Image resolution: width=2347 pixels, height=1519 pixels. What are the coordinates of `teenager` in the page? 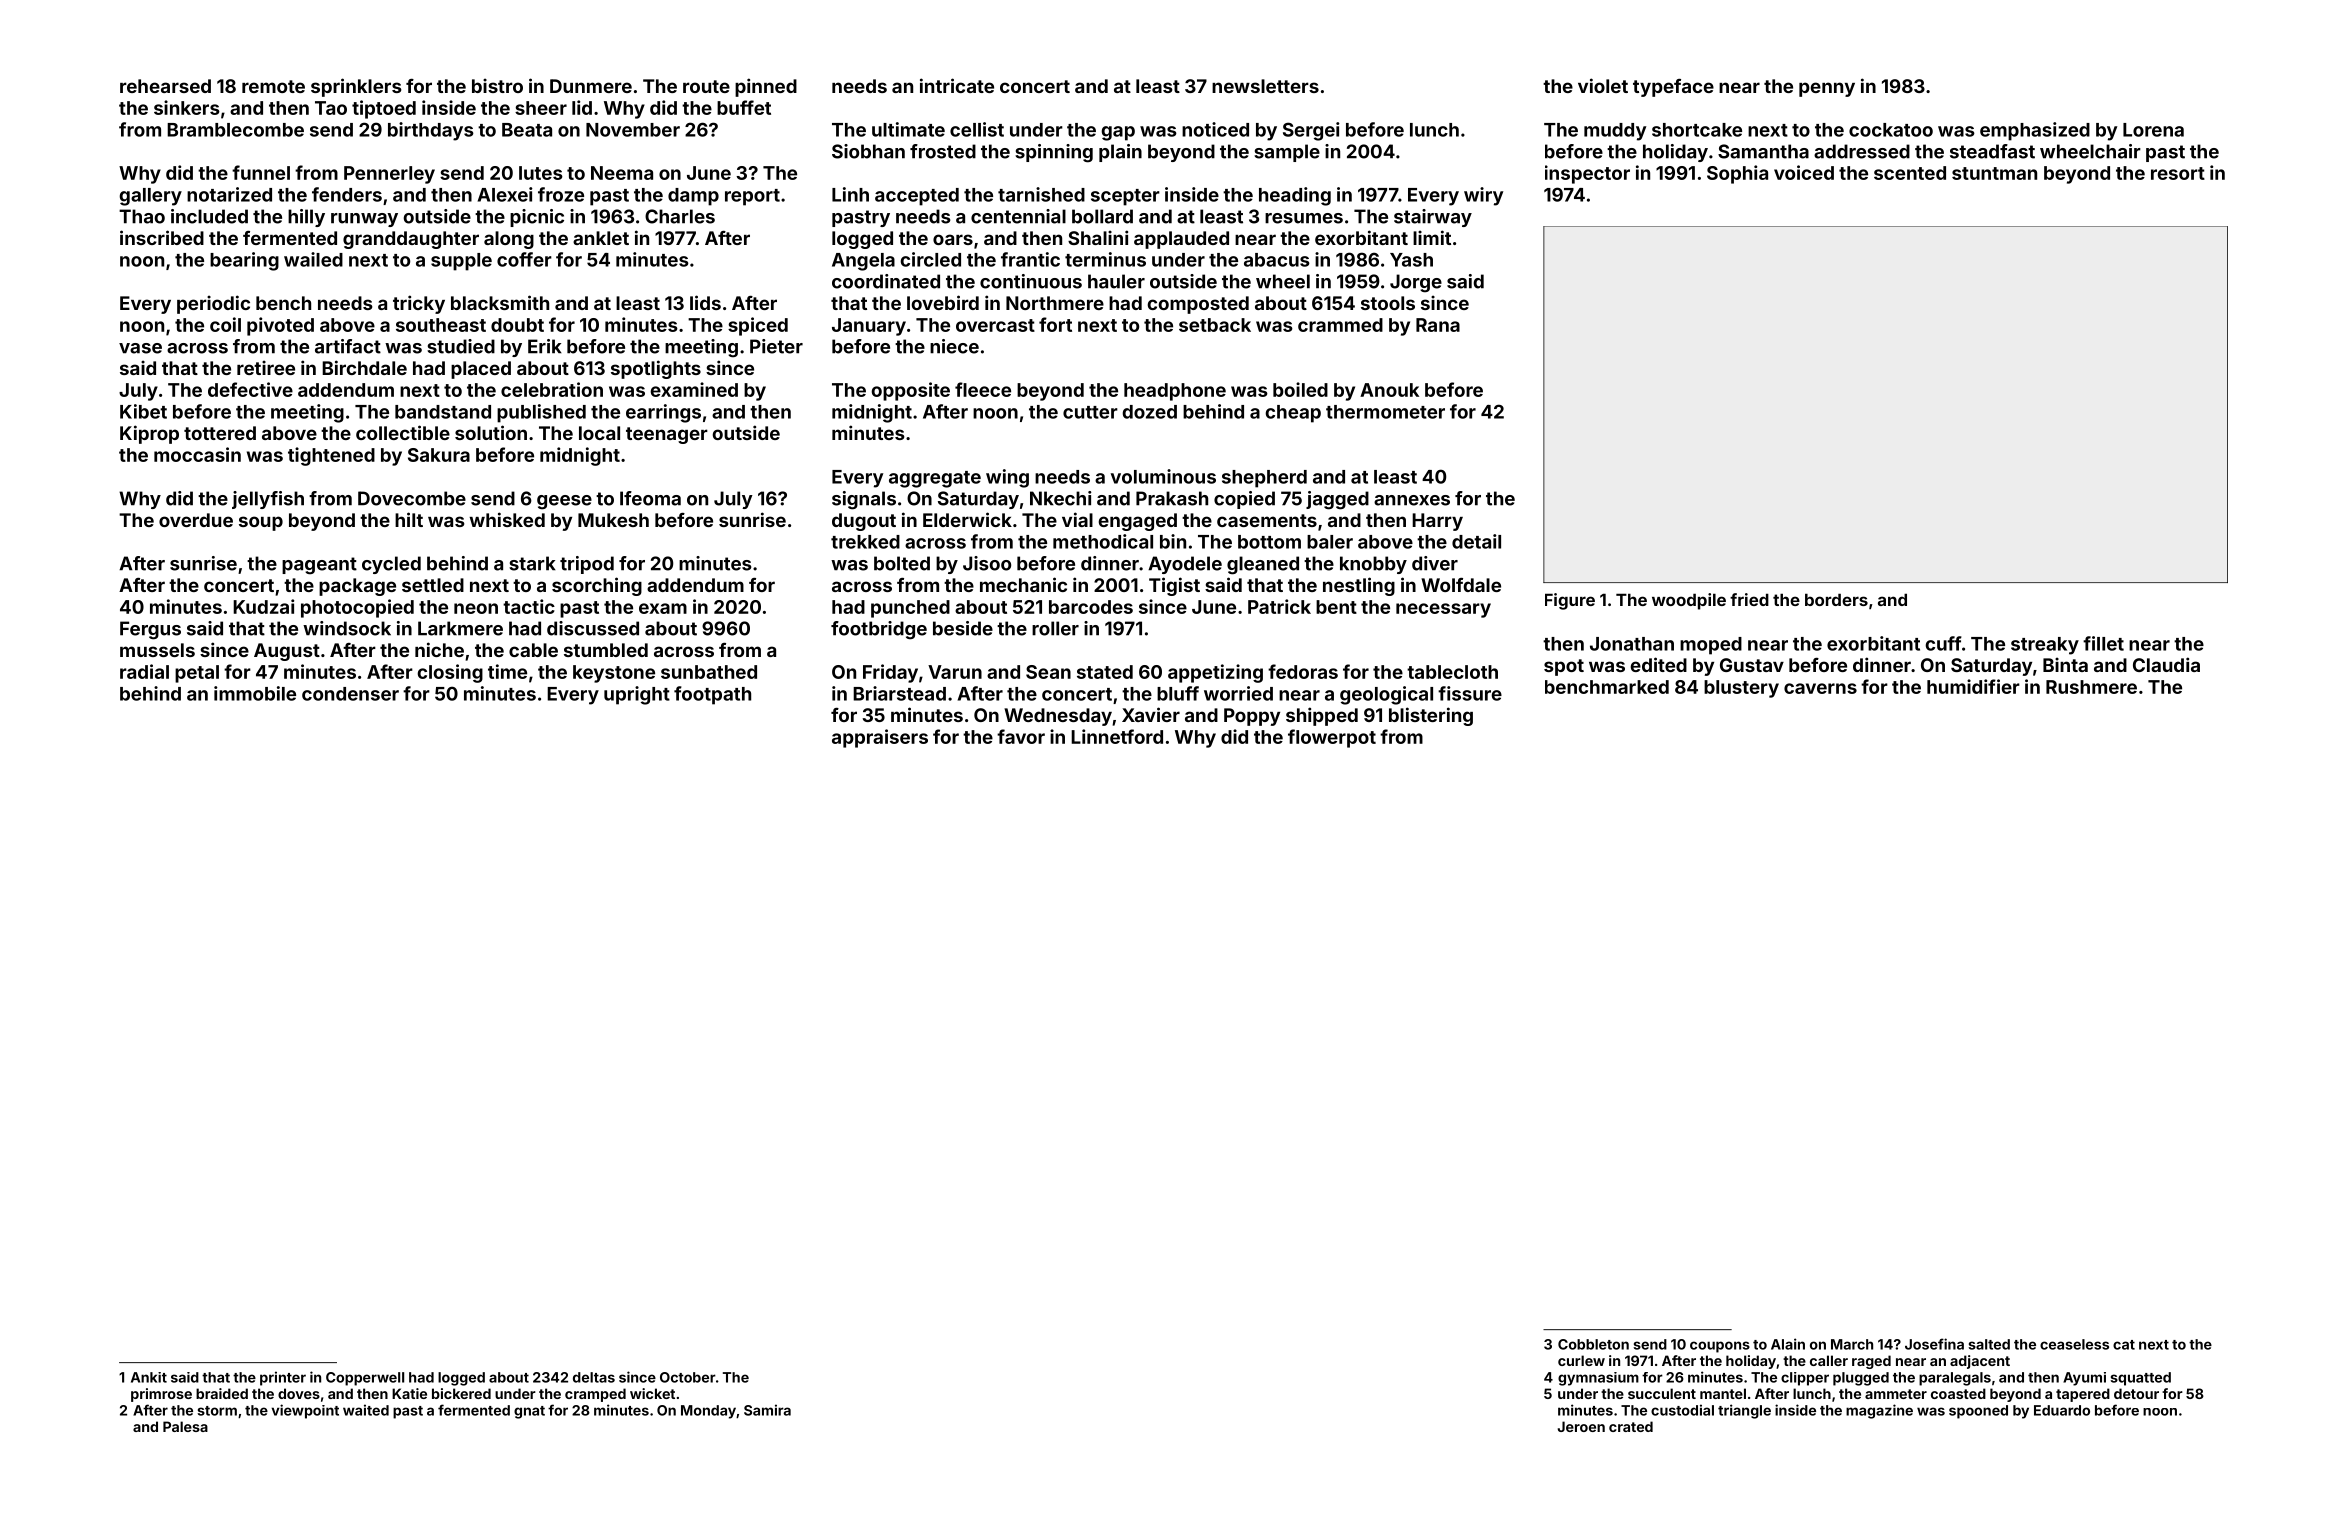 It's located at (667, 435).
